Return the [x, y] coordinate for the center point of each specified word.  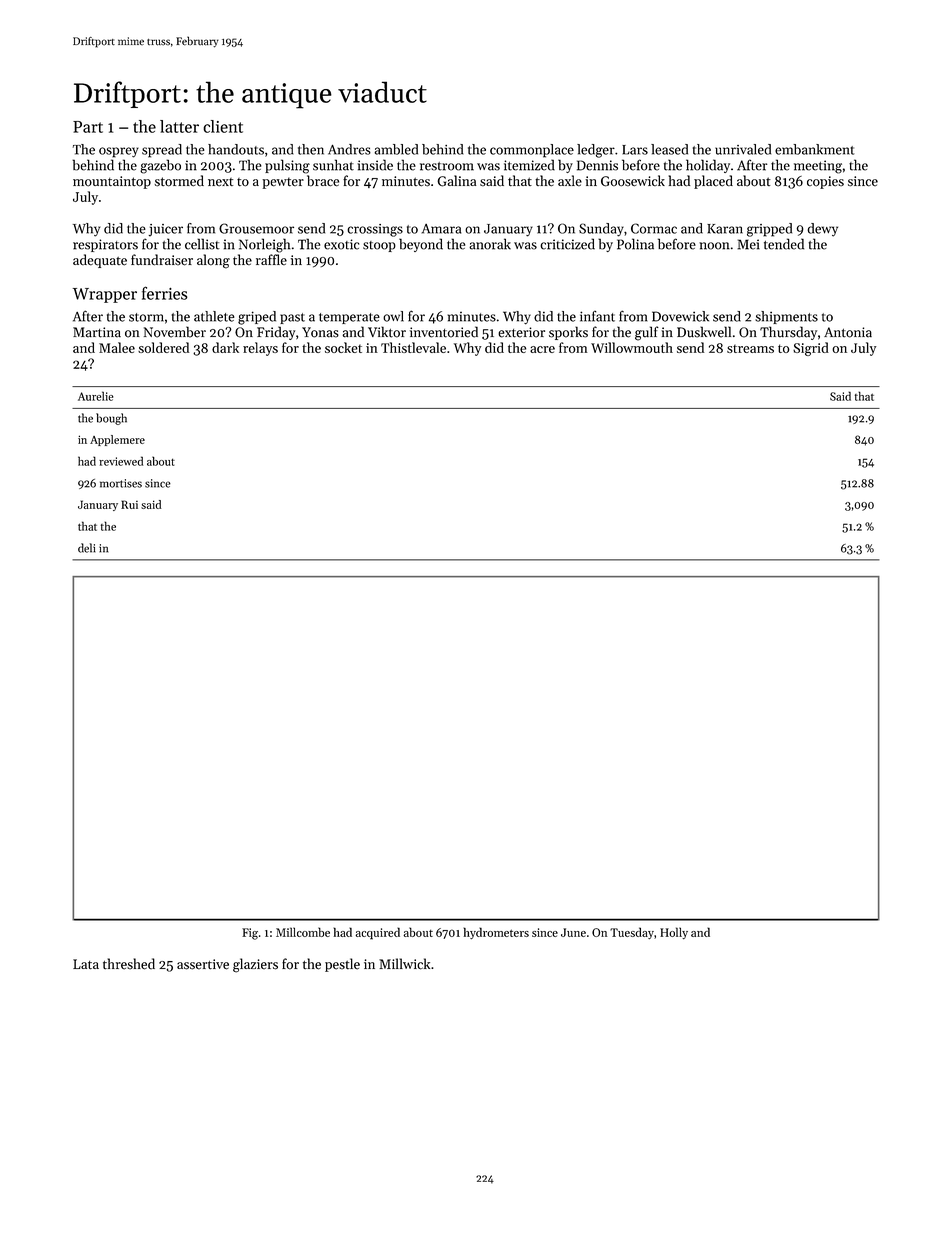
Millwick [404, 964]
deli [87, 548]
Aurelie [95, 396]
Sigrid [811, 349]
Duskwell [704, 332]
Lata [86, 964]
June [573, 932]
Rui [129, 504]
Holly [674, 933]
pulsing [287, 166]
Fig [250, 934]
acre [542, 349]
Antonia [848, 332]
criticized [567, 244]
